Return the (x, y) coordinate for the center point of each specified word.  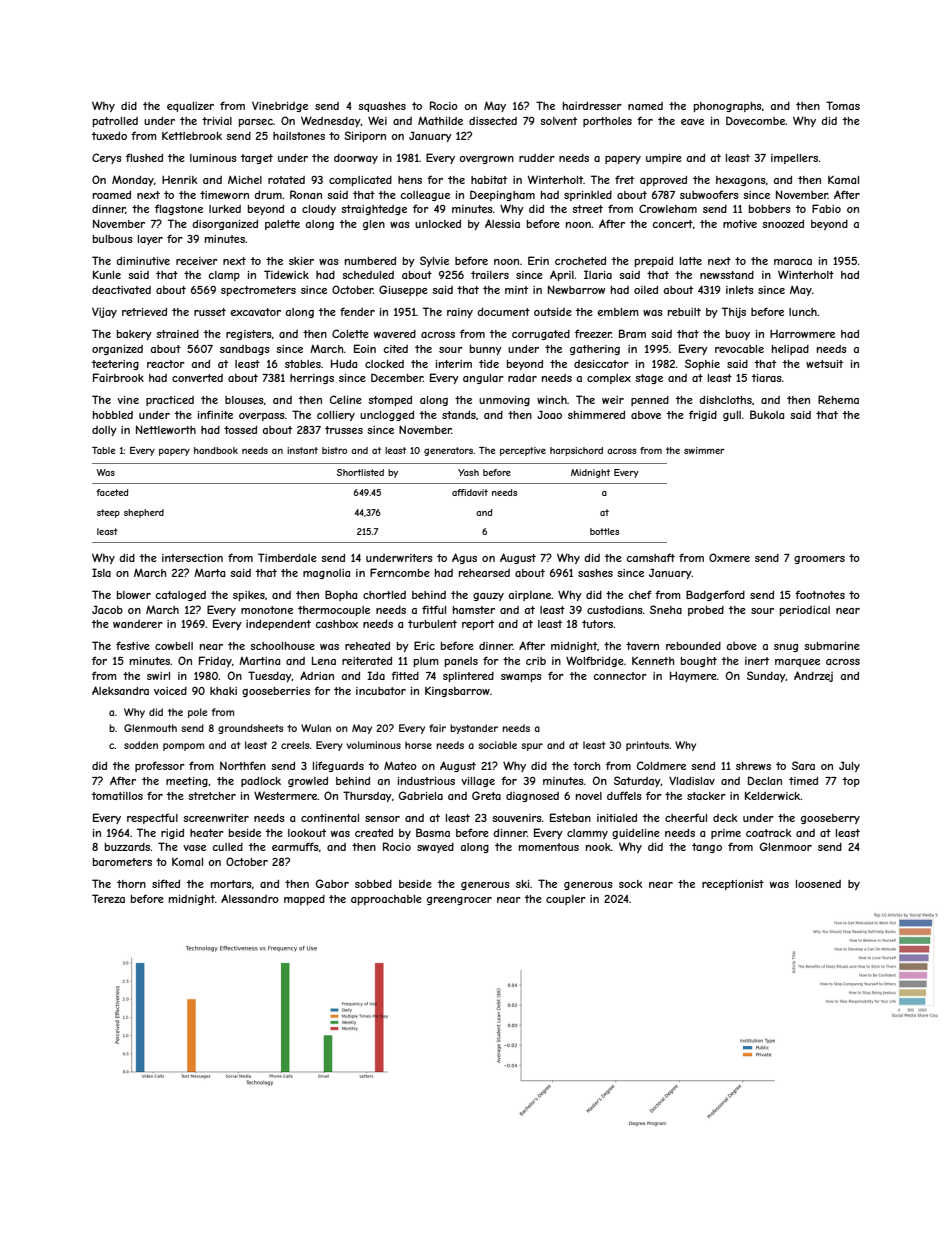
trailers (490, 275)
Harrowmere (802, 334)
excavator (256, 312)
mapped (304, 900)
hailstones (299, 136)
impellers (794, 159)
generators (448, 451)
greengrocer (459, 901)
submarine (832, 646)
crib (536, 661)
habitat (489, 180)
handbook (216, 450)
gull (732, 416)
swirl (158, 676)
